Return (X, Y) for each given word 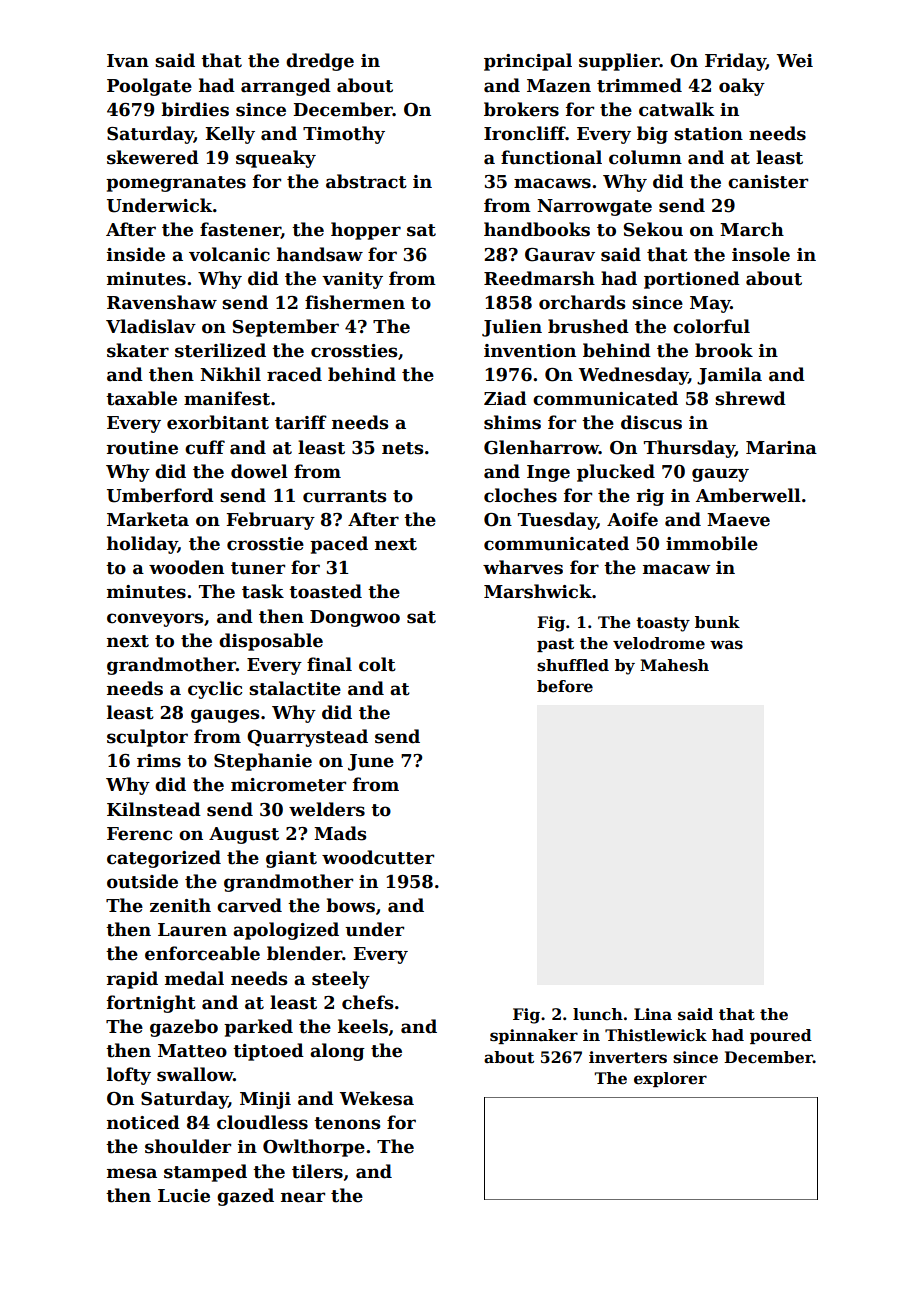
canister (768, 182)
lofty (129, 1076)
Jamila (729, 376)
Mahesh (674, 665)
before (565, 686)
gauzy (720, 475)
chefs (367, 1002)
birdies (195, 109)
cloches (520, 495)
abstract (366, 181)
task (263, 591)
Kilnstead (154, 809)
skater (138, 350)
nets (402, 448)
